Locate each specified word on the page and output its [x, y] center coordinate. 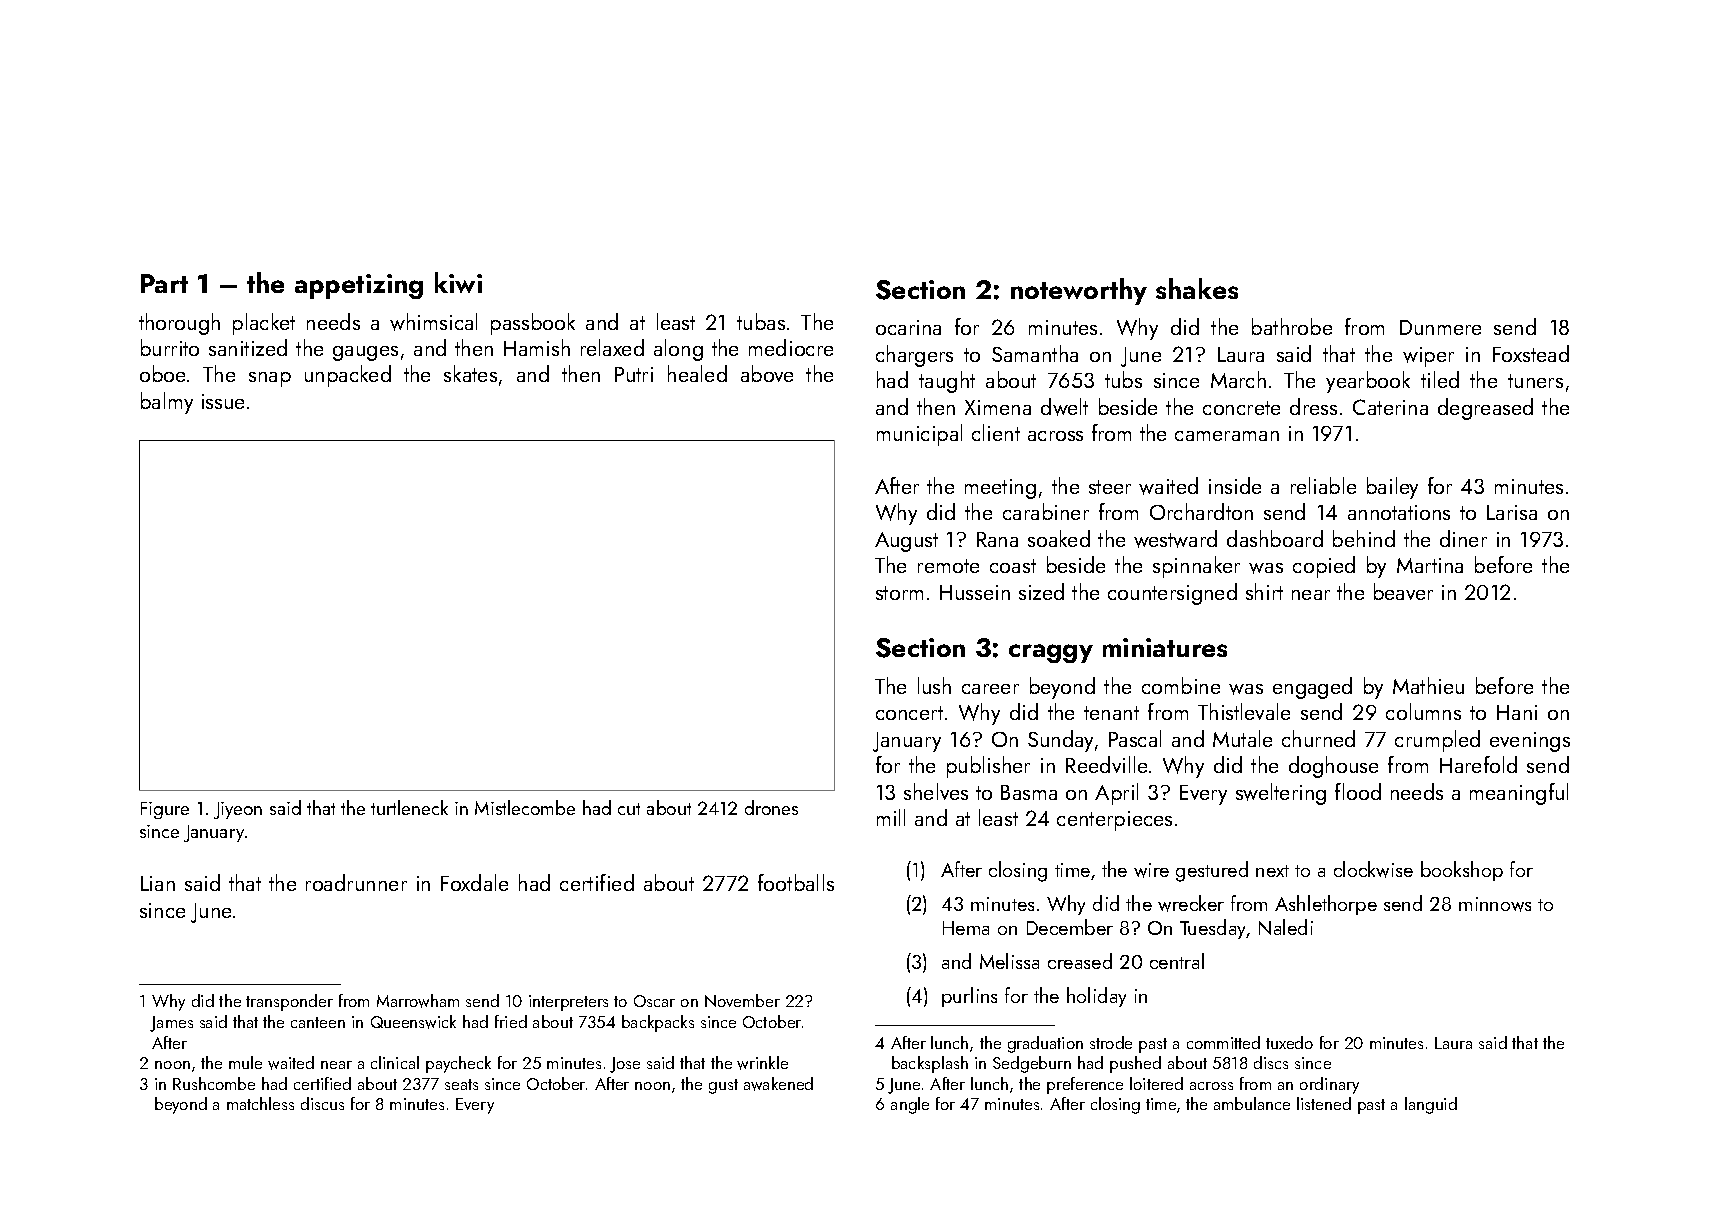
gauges [365, 353]
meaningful [1519, 794]
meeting [1000, 489]
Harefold [1478, 764]
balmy [167, 403]
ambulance [1252, 1103]
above [767, 373]
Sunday [1060, 741]
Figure [165, 810]
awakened [778, 1084]
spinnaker [1196, 567]
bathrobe [1292, 326]
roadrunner [356, 882]
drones [771, 807]
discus [322, 1103]
